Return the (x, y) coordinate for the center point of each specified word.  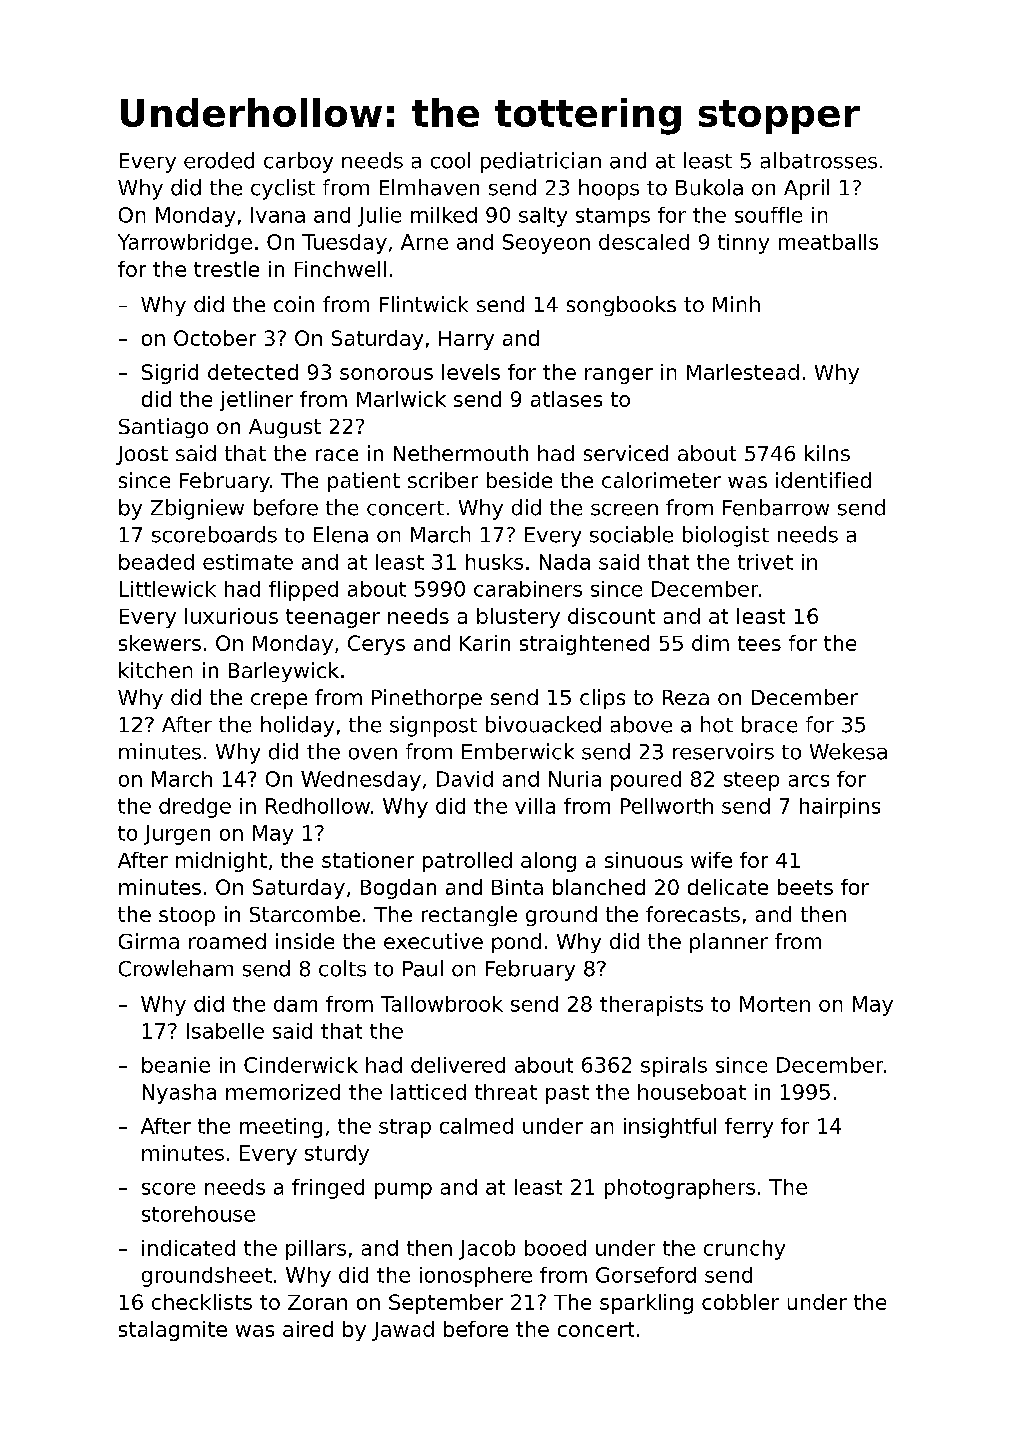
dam (295, 1004)
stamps (613, 217)
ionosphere (476, 1277)
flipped (303, 591)
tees (759, 643)
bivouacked (543, 724)
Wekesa (848, 751)
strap (405, 1128)
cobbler (740, 1302)
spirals (674, 1067)
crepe (279, 701)
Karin (485, 643)
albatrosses (819, 160)
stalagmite (173, 1331)
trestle (226, 269)
